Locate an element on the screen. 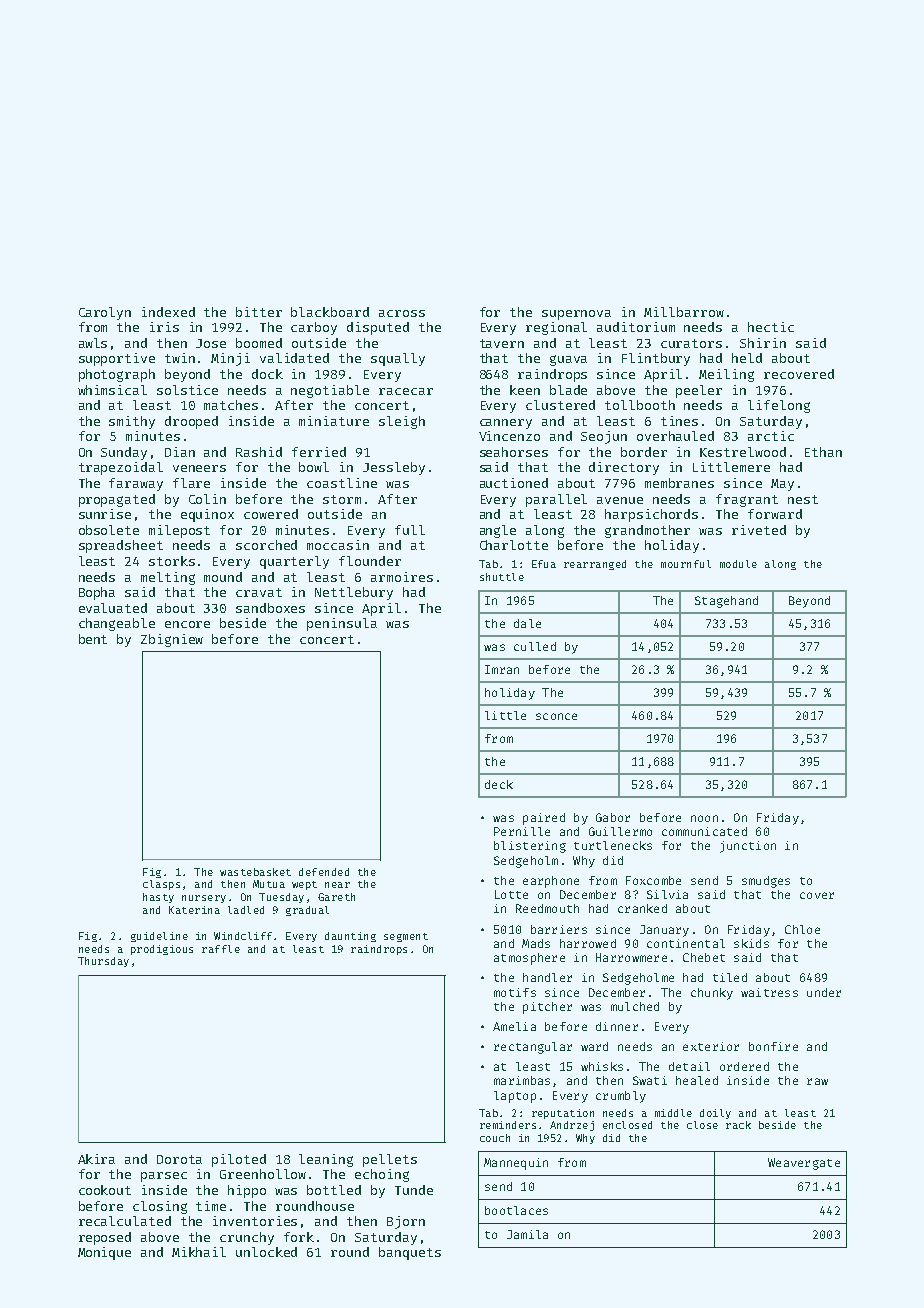  whimsical is located at coordinates (112, 390).
